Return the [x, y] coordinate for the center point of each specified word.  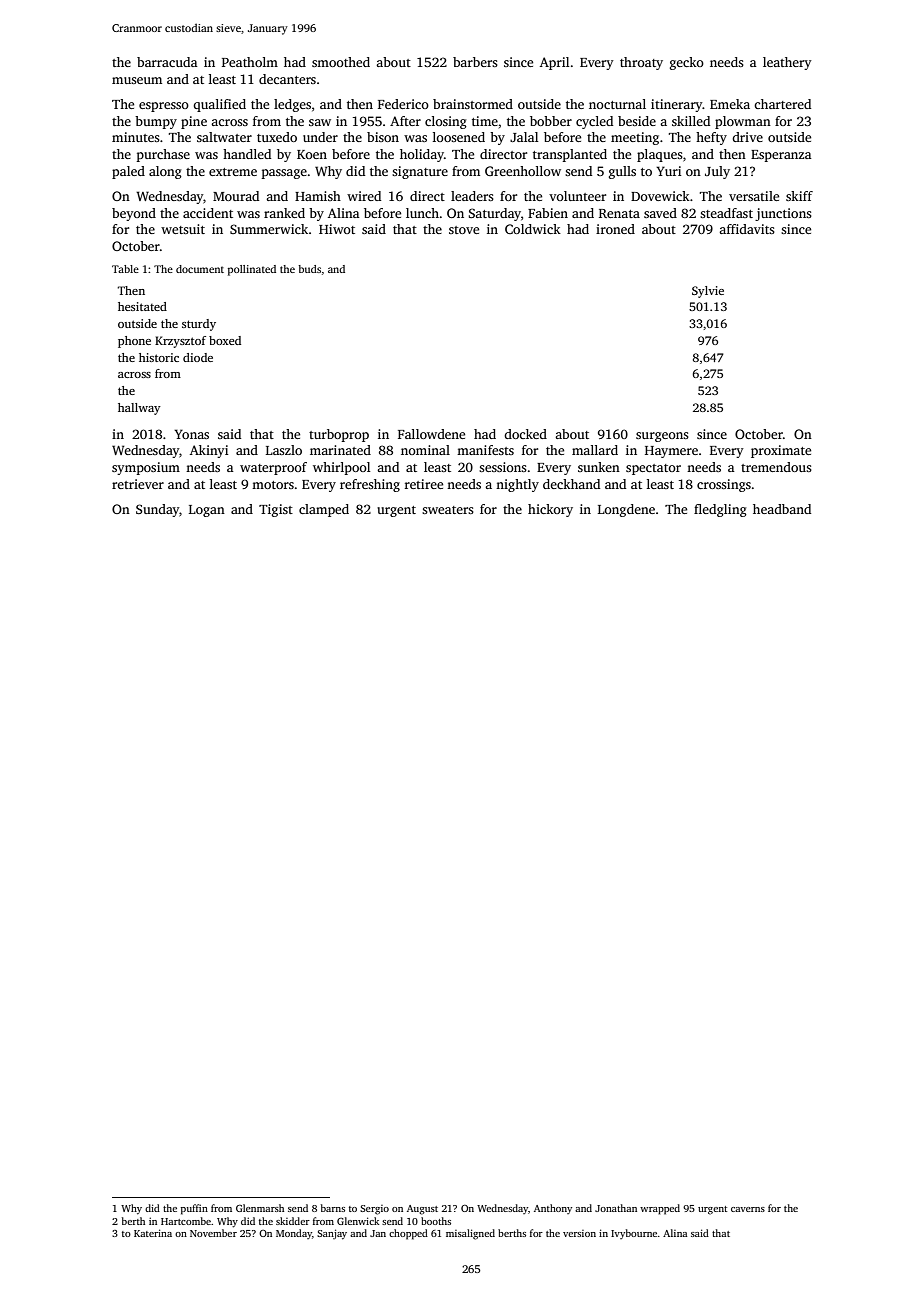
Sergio [374, 1210]
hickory [550, 510]
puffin [194, 1209]
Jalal [524, 137]
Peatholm [250, 62]
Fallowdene [431, 434]
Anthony [553, 1209]
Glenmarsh [260, 1208]
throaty [641, 63]
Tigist [276, 510]
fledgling [720, 510]
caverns [748, 1209]
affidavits [747, 229]
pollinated [252, 270]
